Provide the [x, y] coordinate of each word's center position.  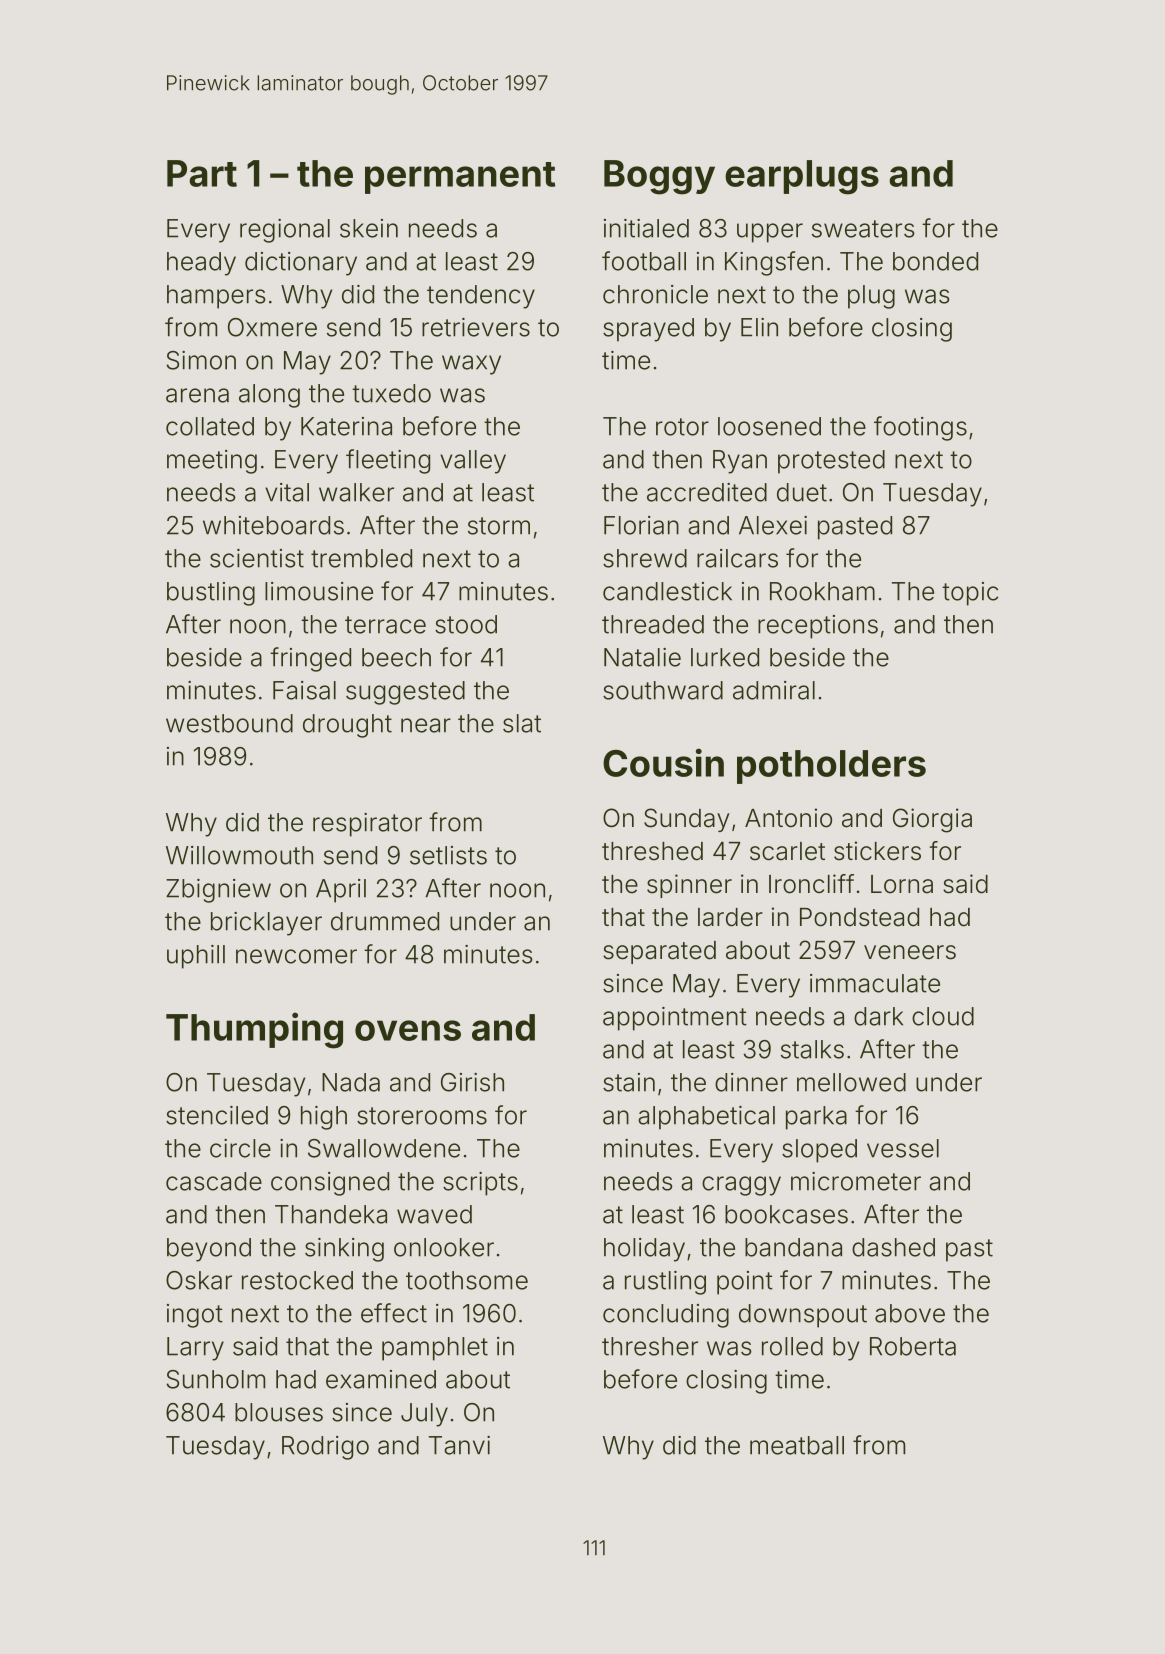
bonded [935, 261]
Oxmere [272, 327]
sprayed [648, 330]
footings [920, 428]
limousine [319, 591]
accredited [707, 492]
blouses [279, 1412]
